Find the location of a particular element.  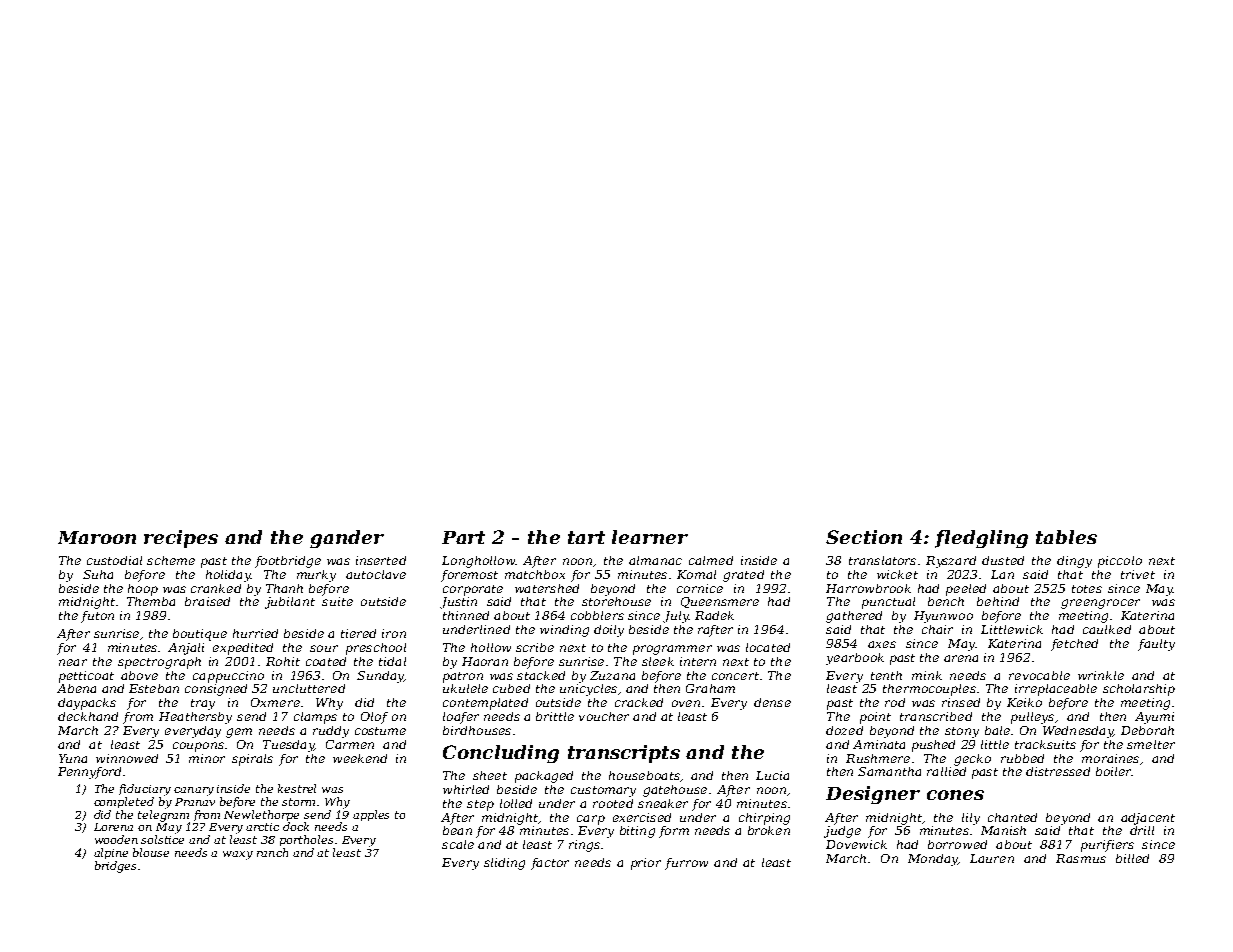

Maroon is located at coordinates (97, 537).
